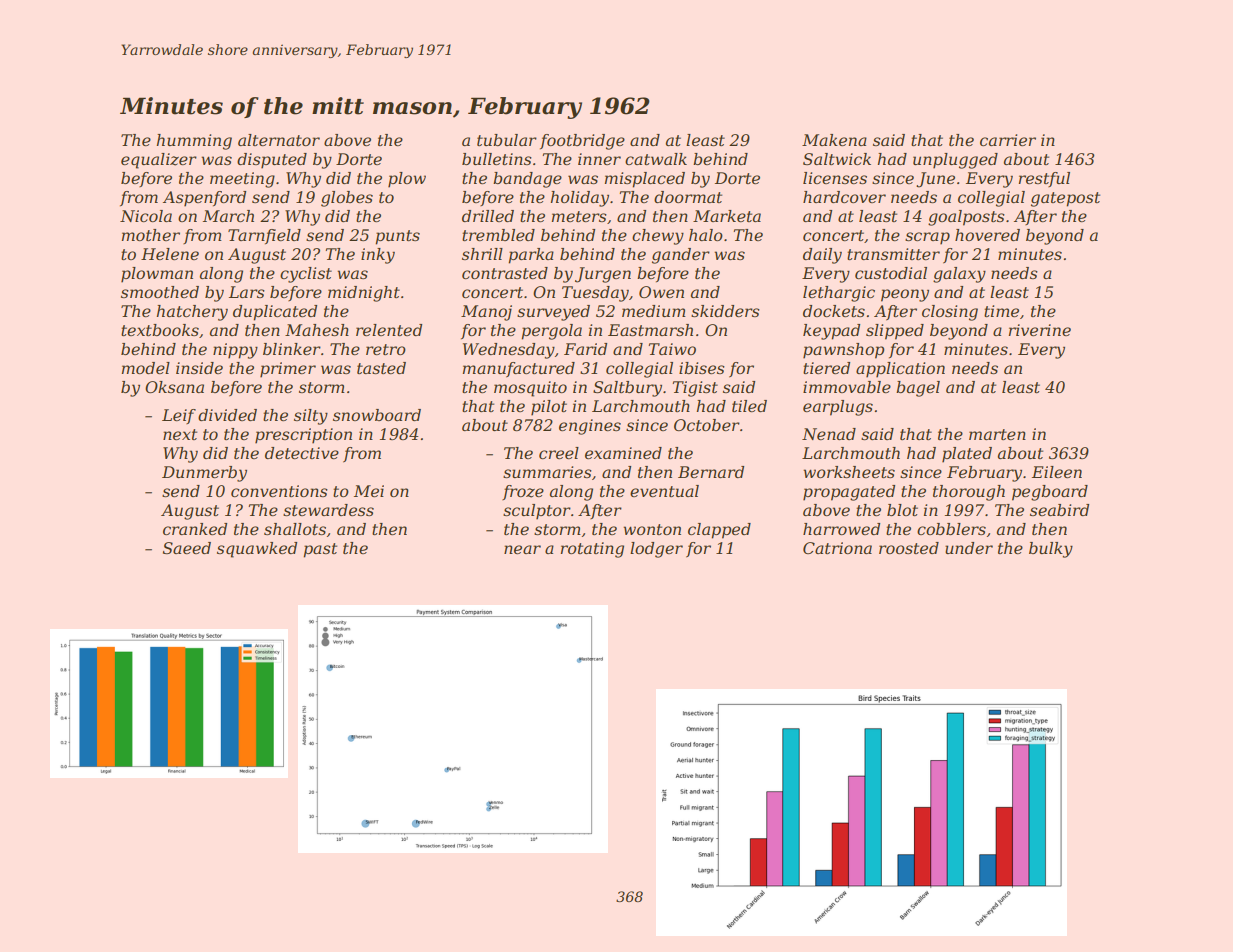 This image has height=952, width=1233. Describe the element at coordinates (725, 311) in the image. I see `skidders` at that location.
